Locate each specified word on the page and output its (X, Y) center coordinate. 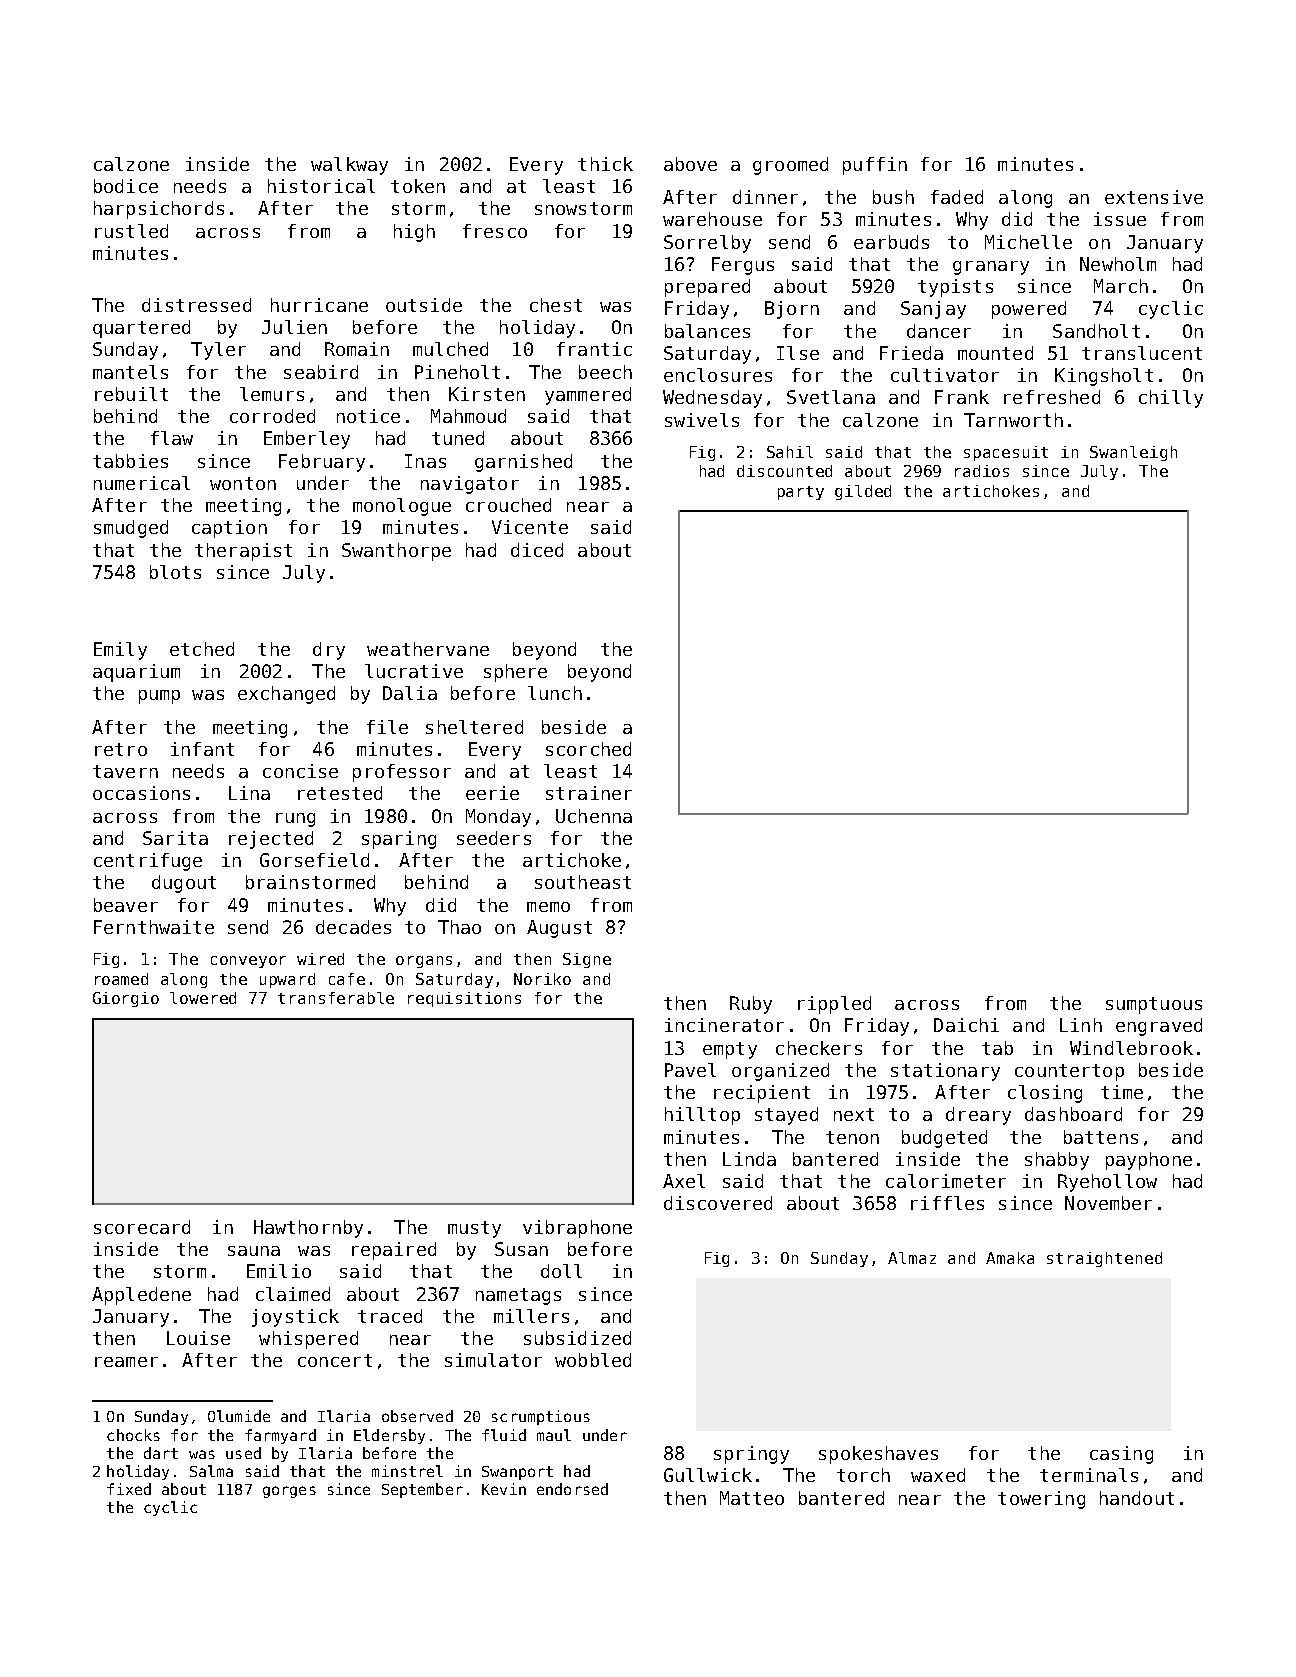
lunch (555, 693)
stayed (786, 1116)
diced (537, 550)
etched (202, 649)
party (801, 493)
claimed (293, 1294)
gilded (863, 492)
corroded (272, 416)
